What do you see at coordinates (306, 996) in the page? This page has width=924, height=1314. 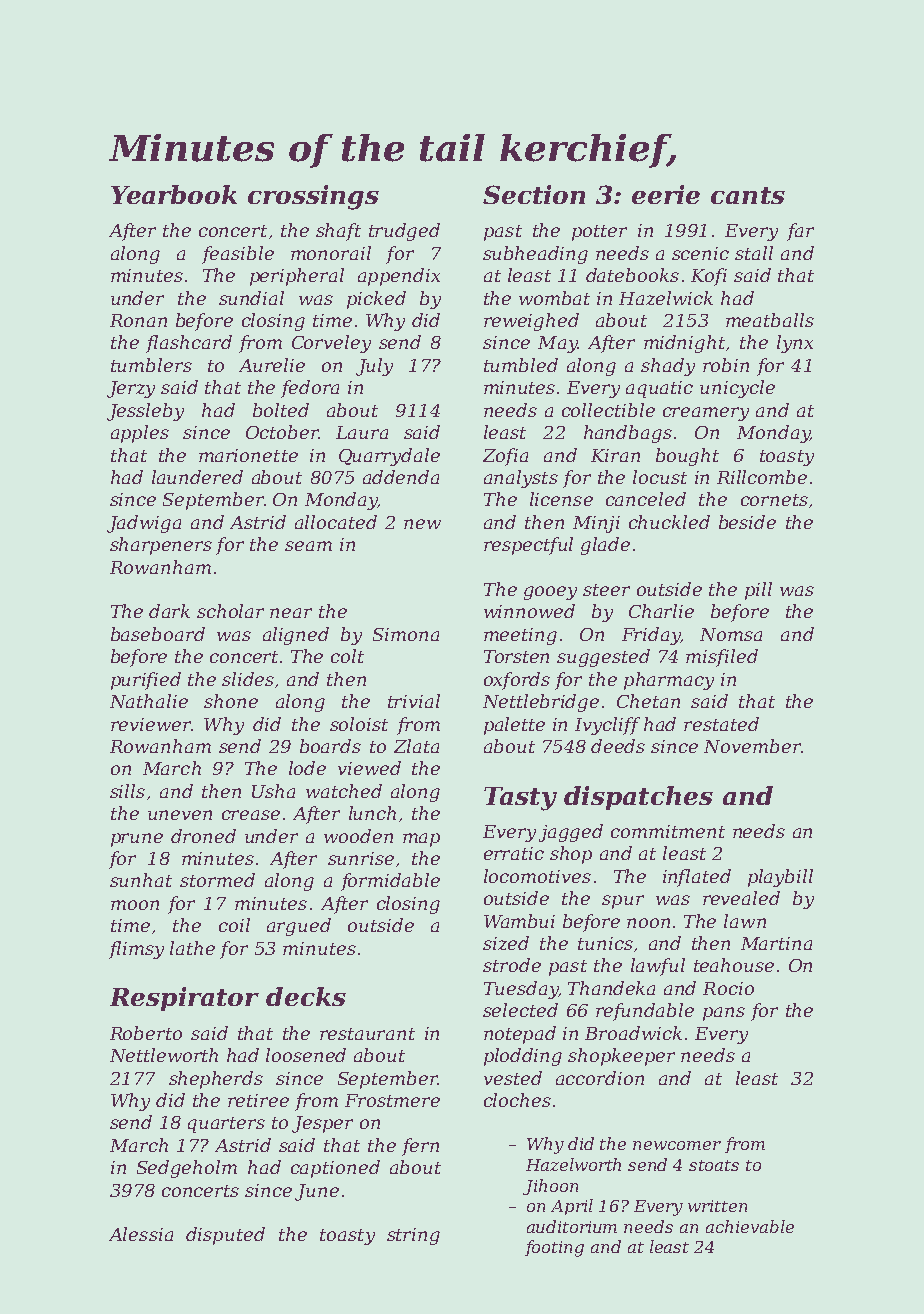 I see `decks` at bounding box center [306, 996].
